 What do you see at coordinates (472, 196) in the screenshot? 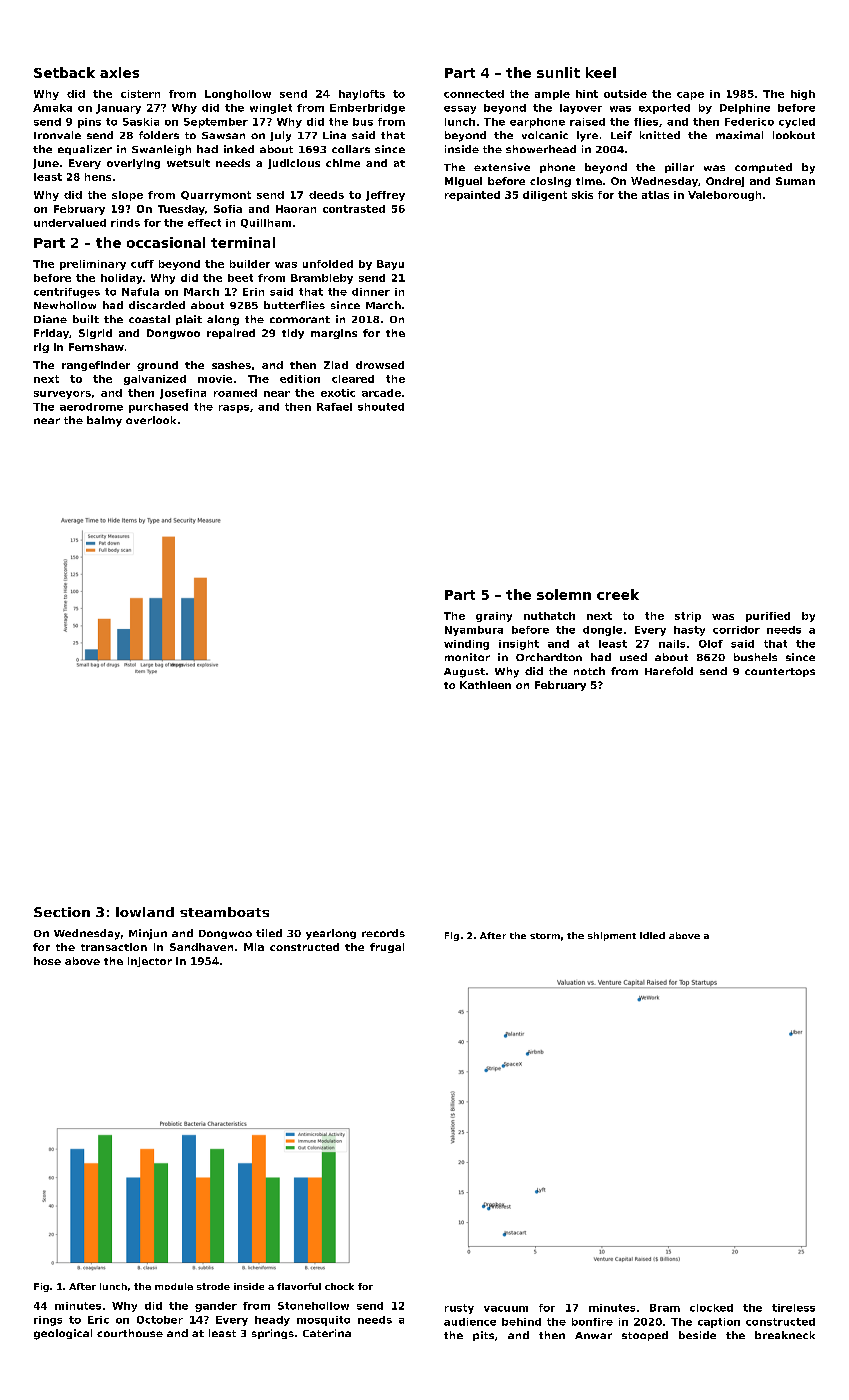
I see `repainted` at bounding box center [472, 196].
